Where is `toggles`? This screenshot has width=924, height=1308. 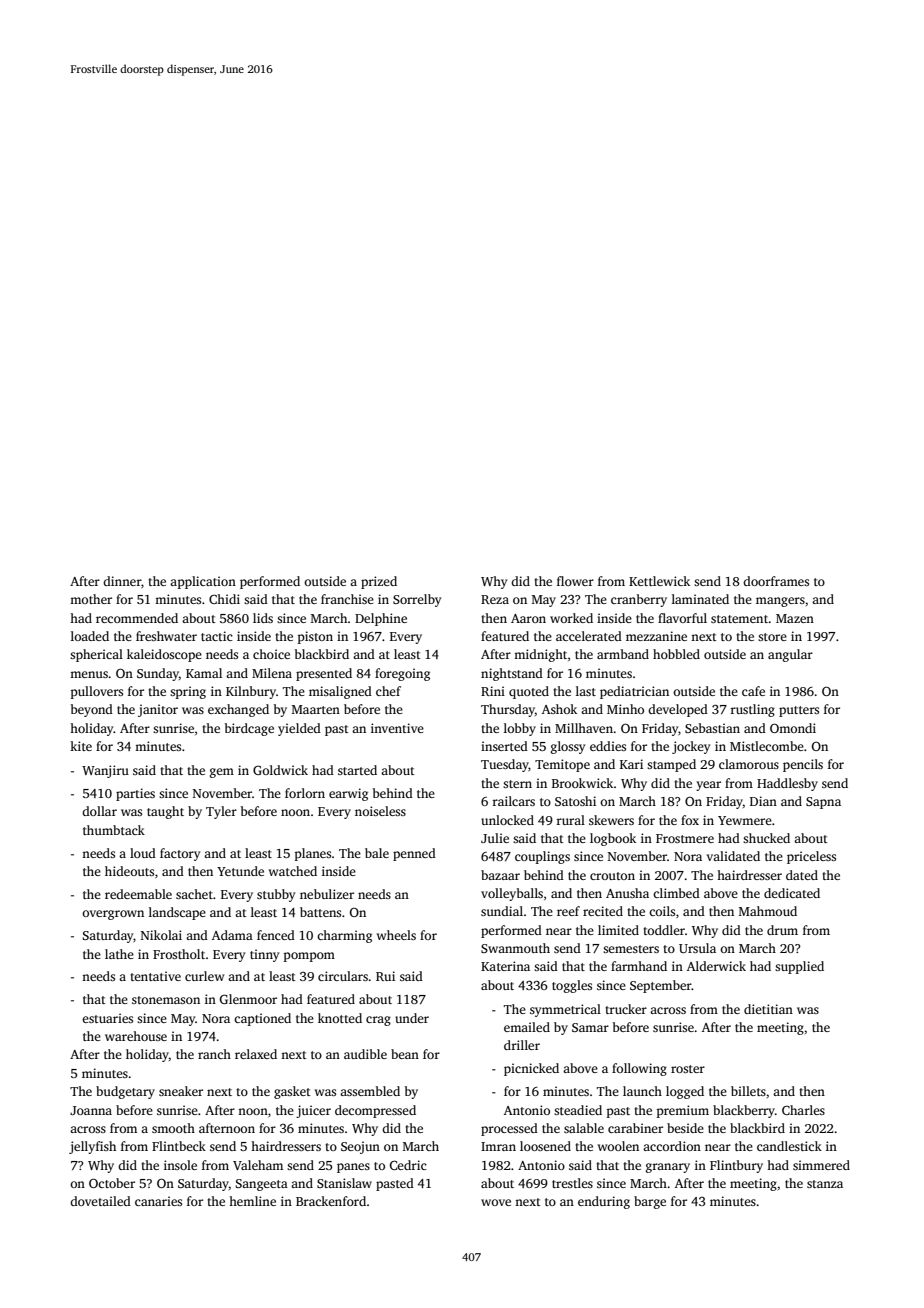 toggles is located at coordinates (572, 986).
